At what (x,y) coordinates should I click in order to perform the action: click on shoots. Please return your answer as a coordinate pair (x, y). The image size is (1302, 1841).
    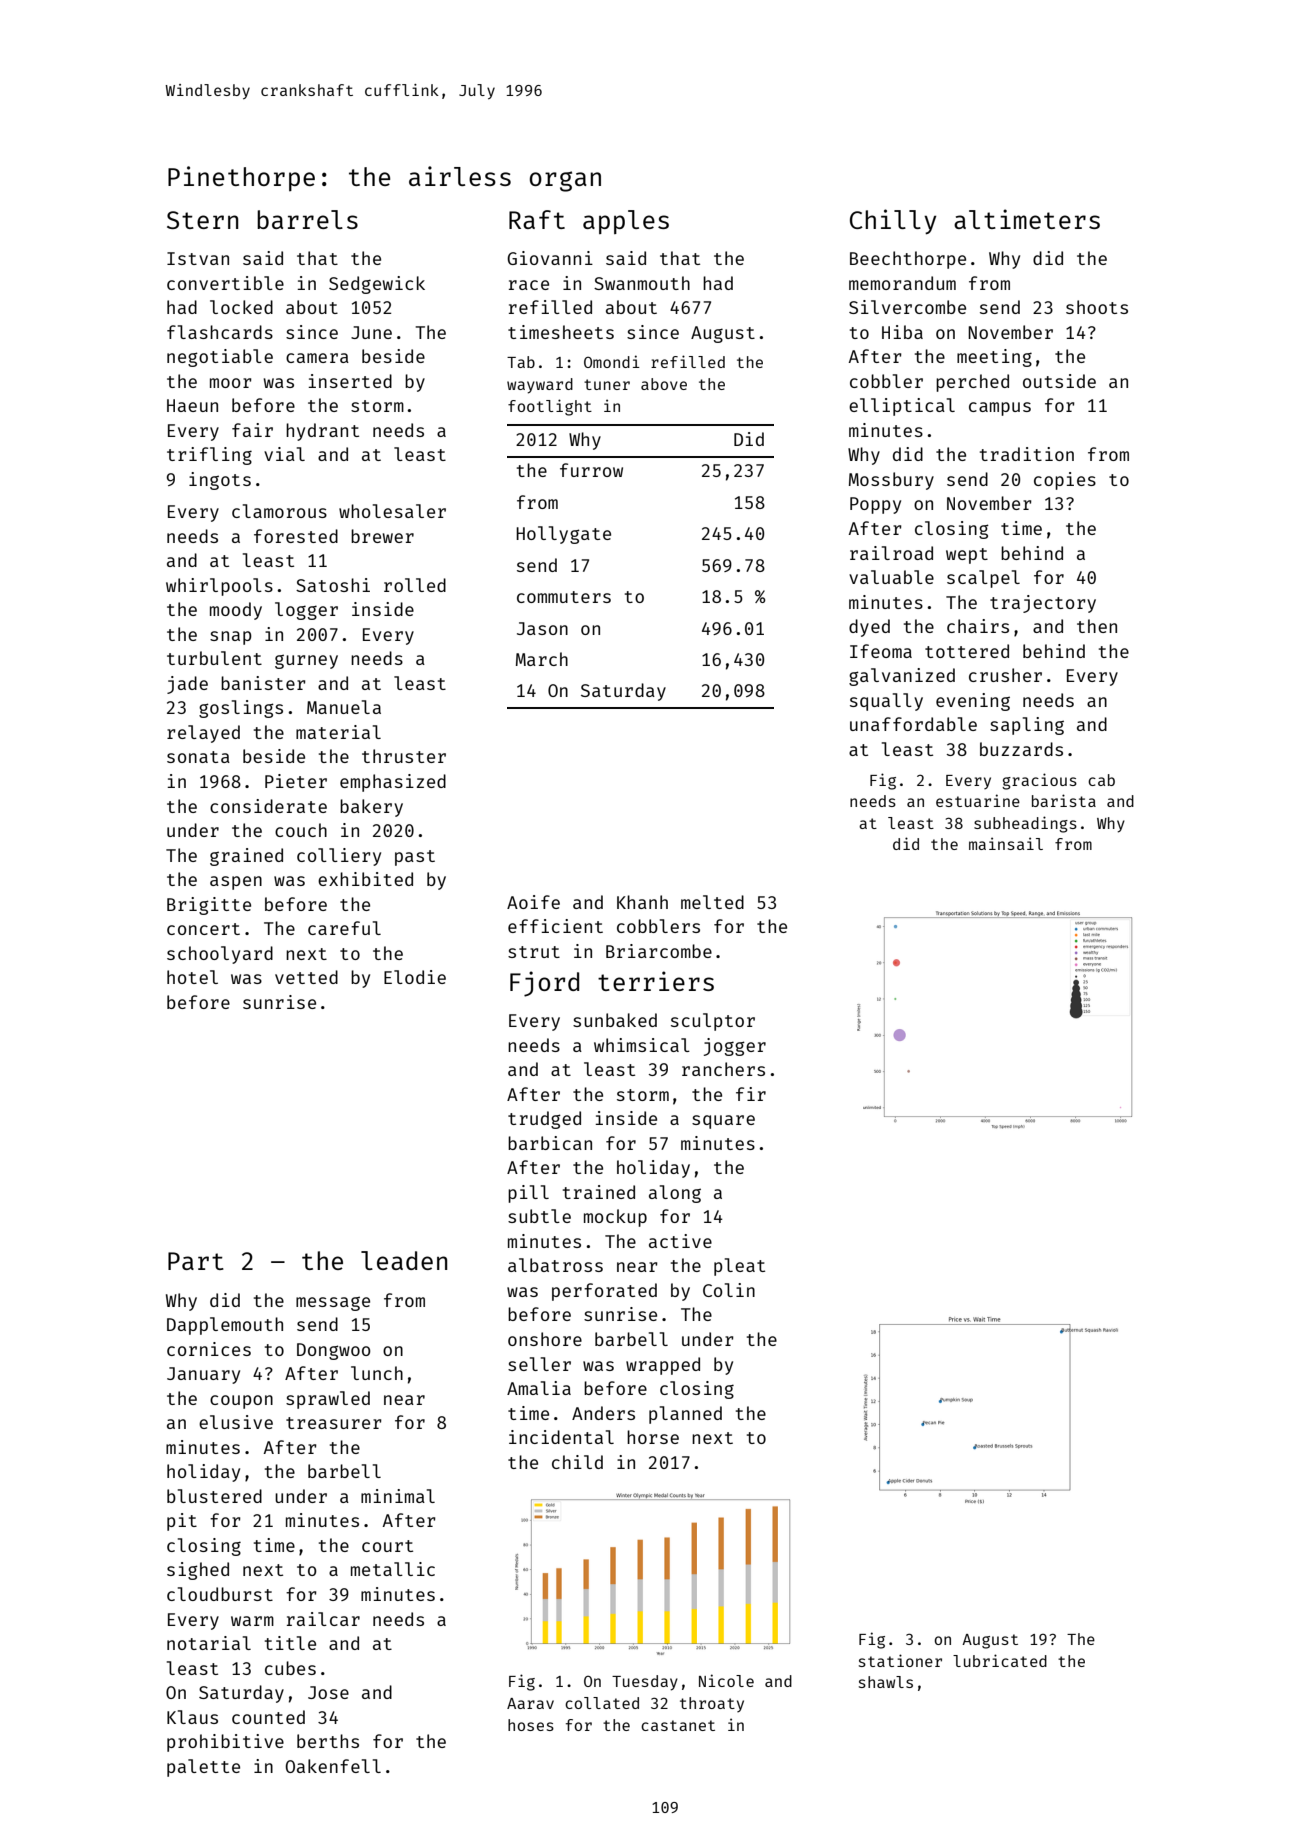
    Looking at the image, I should click on (1097, 307).
